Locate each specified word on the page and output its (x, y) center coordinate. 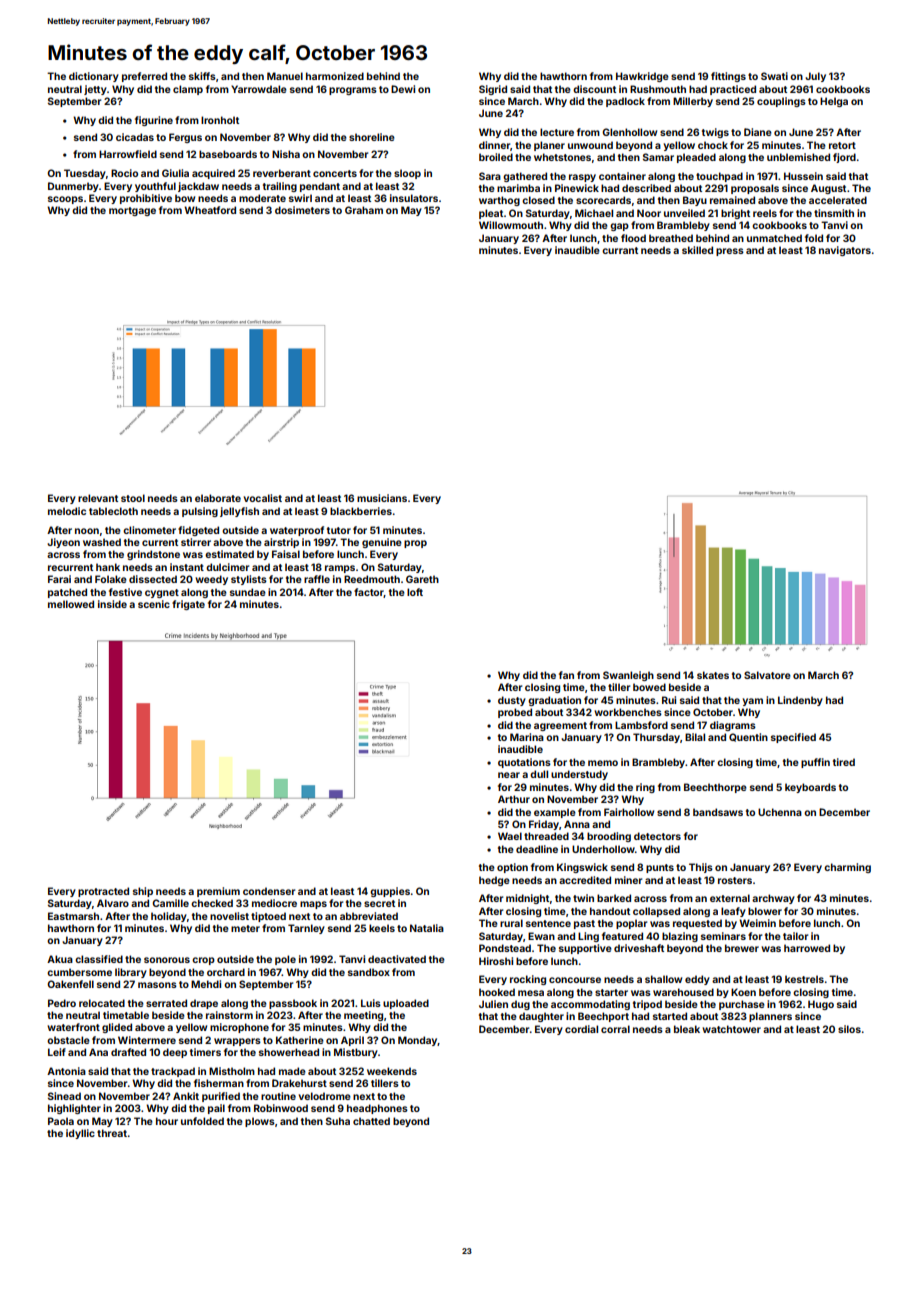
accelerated (838, 200)
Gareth (422, 579)
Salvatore (767, 675)
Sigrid (493, 90)
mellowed (71, 604)
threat (112, 1133)
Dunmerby (73, 187)
